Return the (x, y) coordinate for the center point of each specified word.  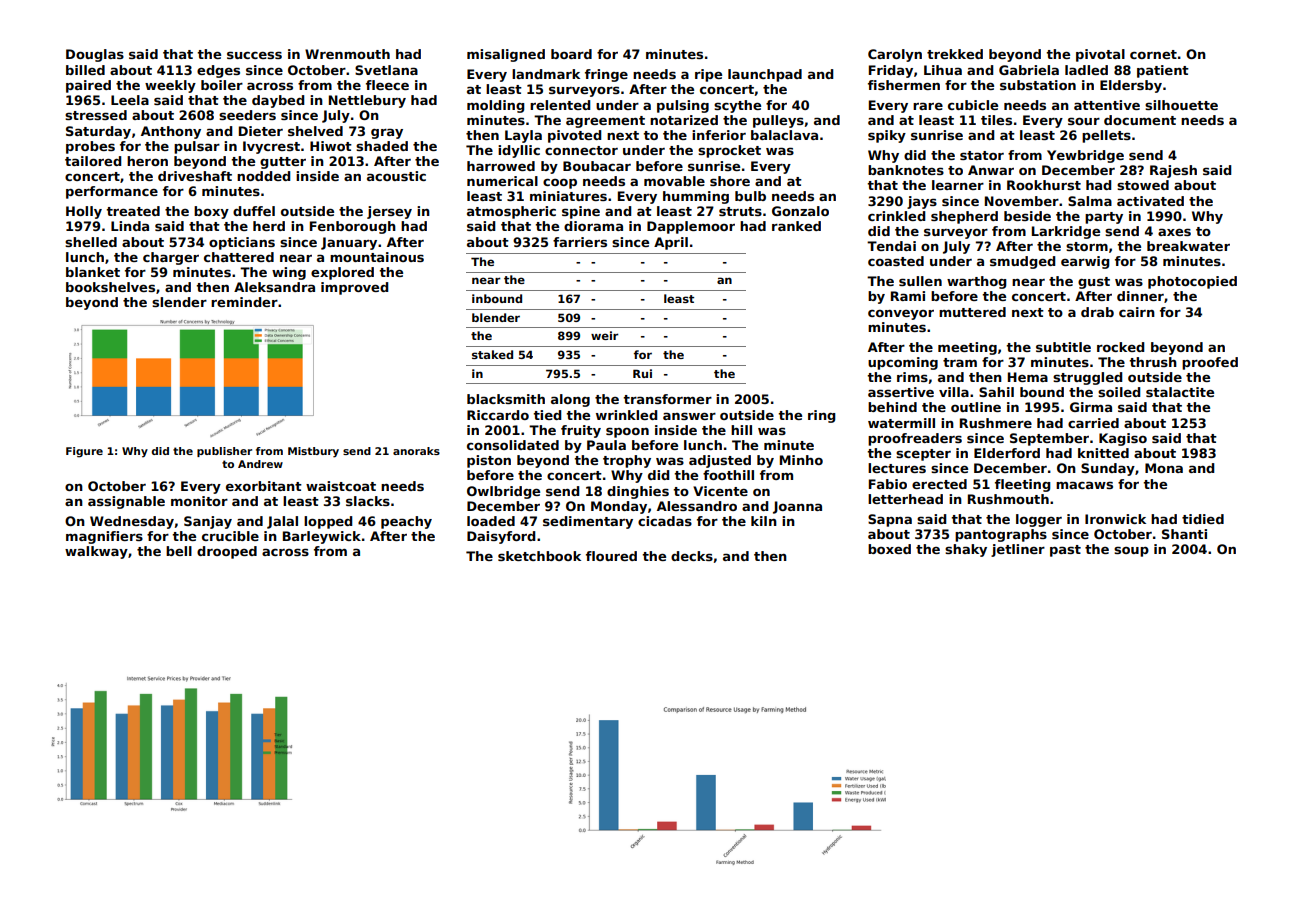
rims (912, 377)
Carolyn (895, 55)
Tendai (891, 246)
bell (179, 551)
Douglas (95, 55)
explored (342, 273)
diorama (593, 226)
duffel (254, 211)
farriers (580, 242)
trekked (955, 54)
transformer (667, 399)
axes (1174, 232)
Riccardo (498, 415)
